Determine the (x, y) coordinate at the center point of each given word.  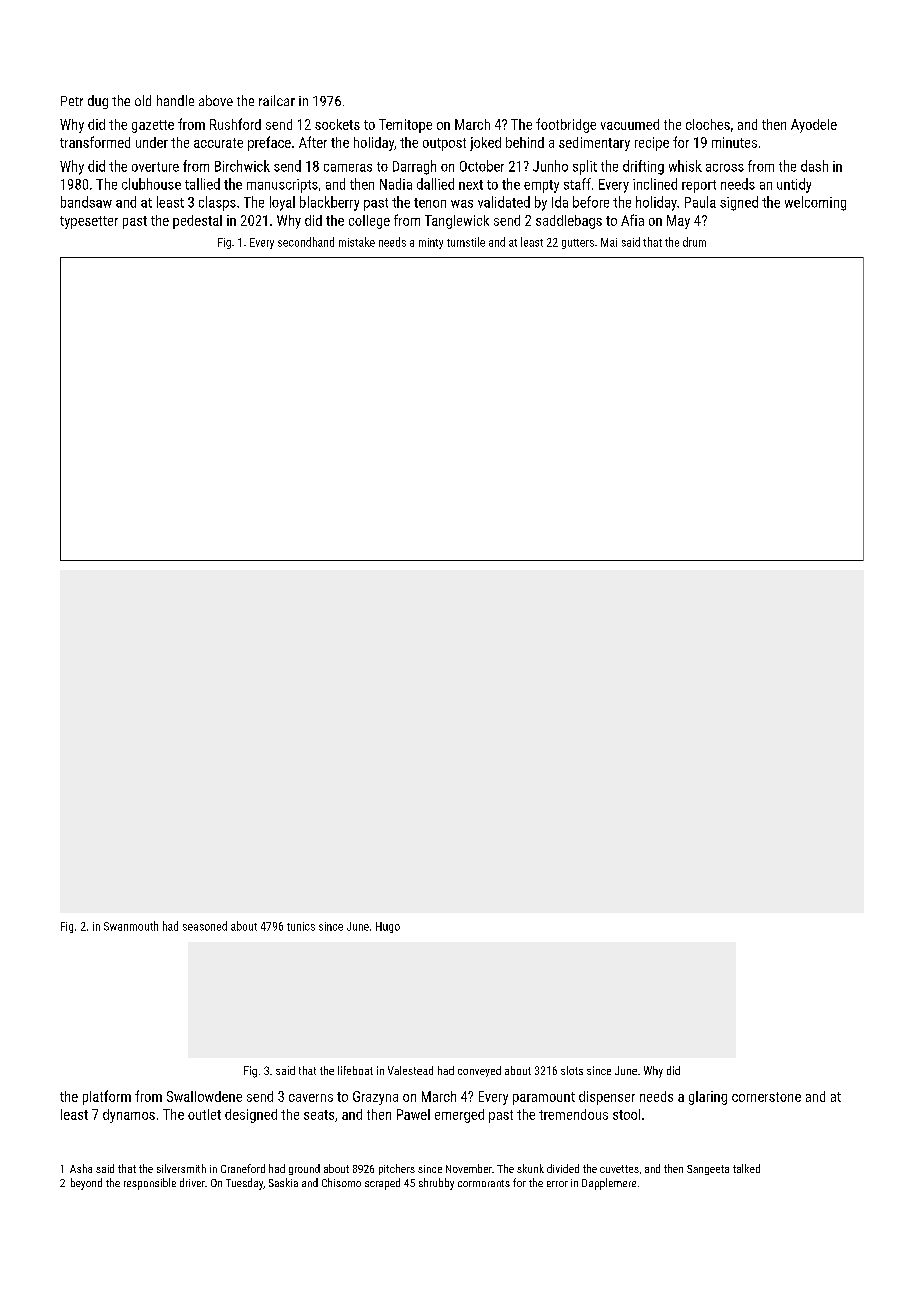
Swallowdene (204, 1096)
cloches (708, 124)
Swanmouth (131, 926)
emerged (459, 1116)
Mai (609, 242)
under (152, 142)
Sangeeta (708, 1170)
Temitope (405, 126)
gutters (578, 244)
